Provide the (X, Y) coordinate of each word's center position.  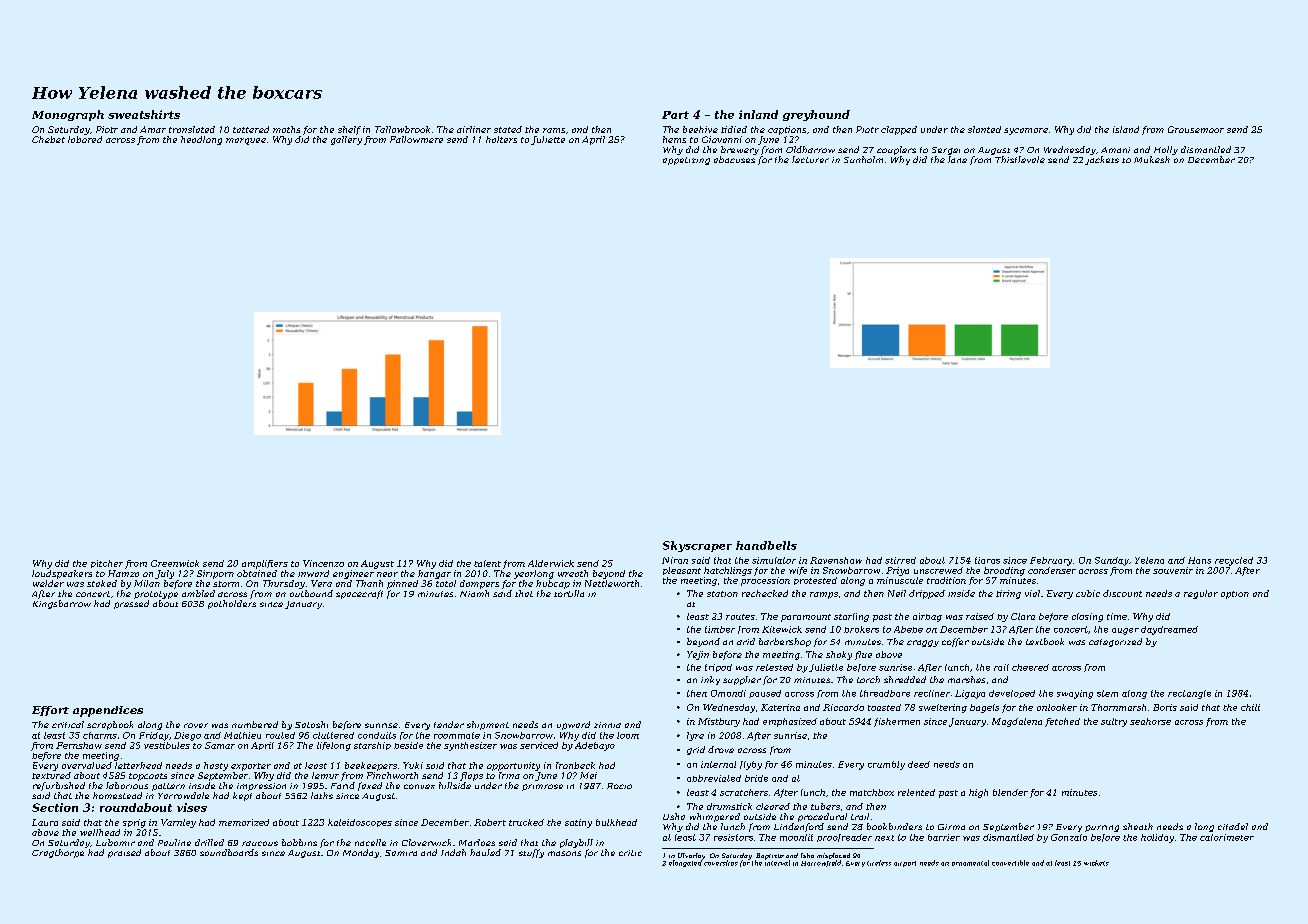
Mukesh (1152, 159)
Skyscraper (697, 546)
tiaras (987, 560)
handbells (766, 545)
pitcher (107, 564)
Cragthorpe (58, 853)
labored (85, 139)
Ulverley (691, 856)
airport (905, 864)
